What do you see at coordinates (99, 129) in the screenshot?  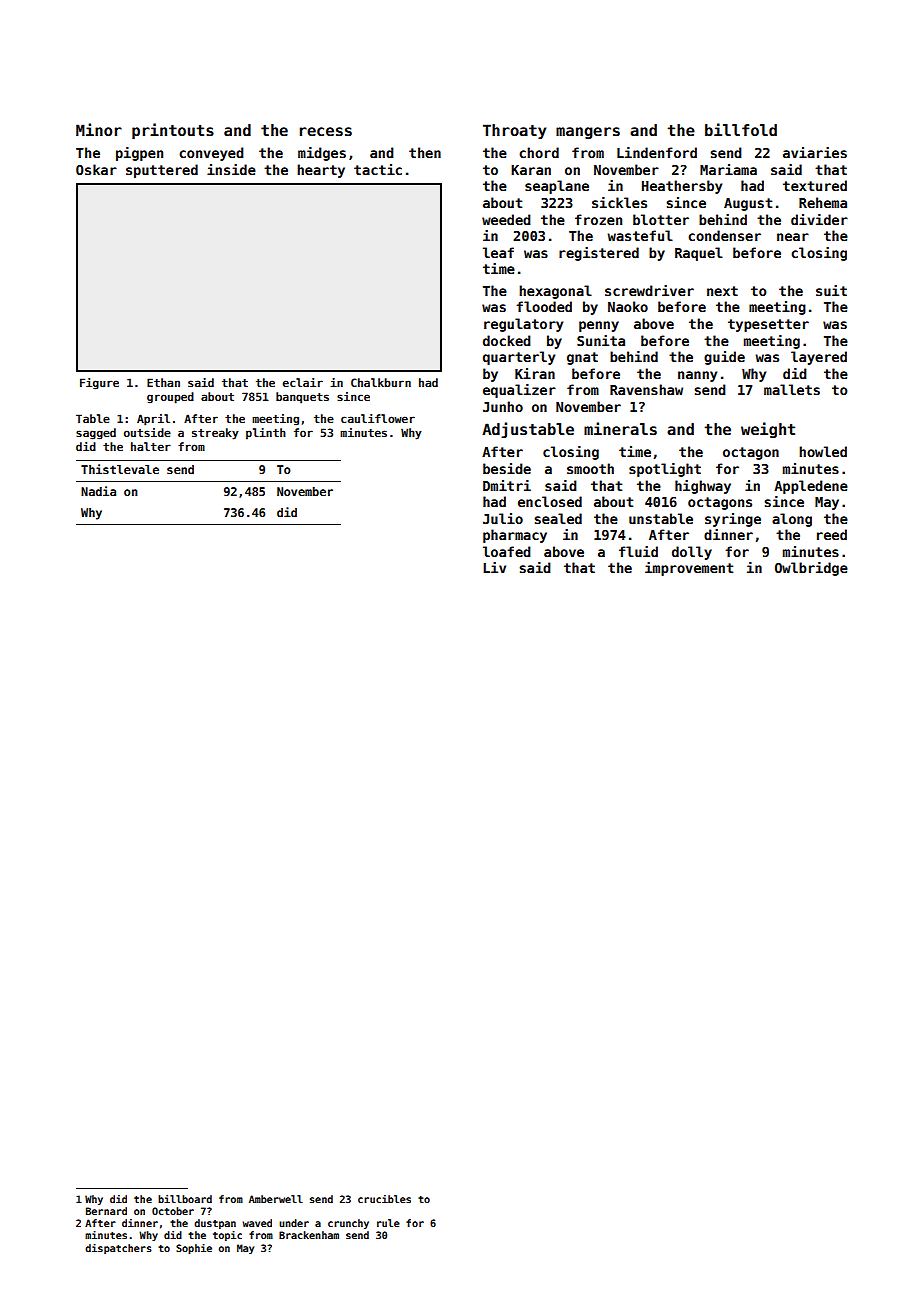 I see `Minor` at bounding box center [99, 129].
